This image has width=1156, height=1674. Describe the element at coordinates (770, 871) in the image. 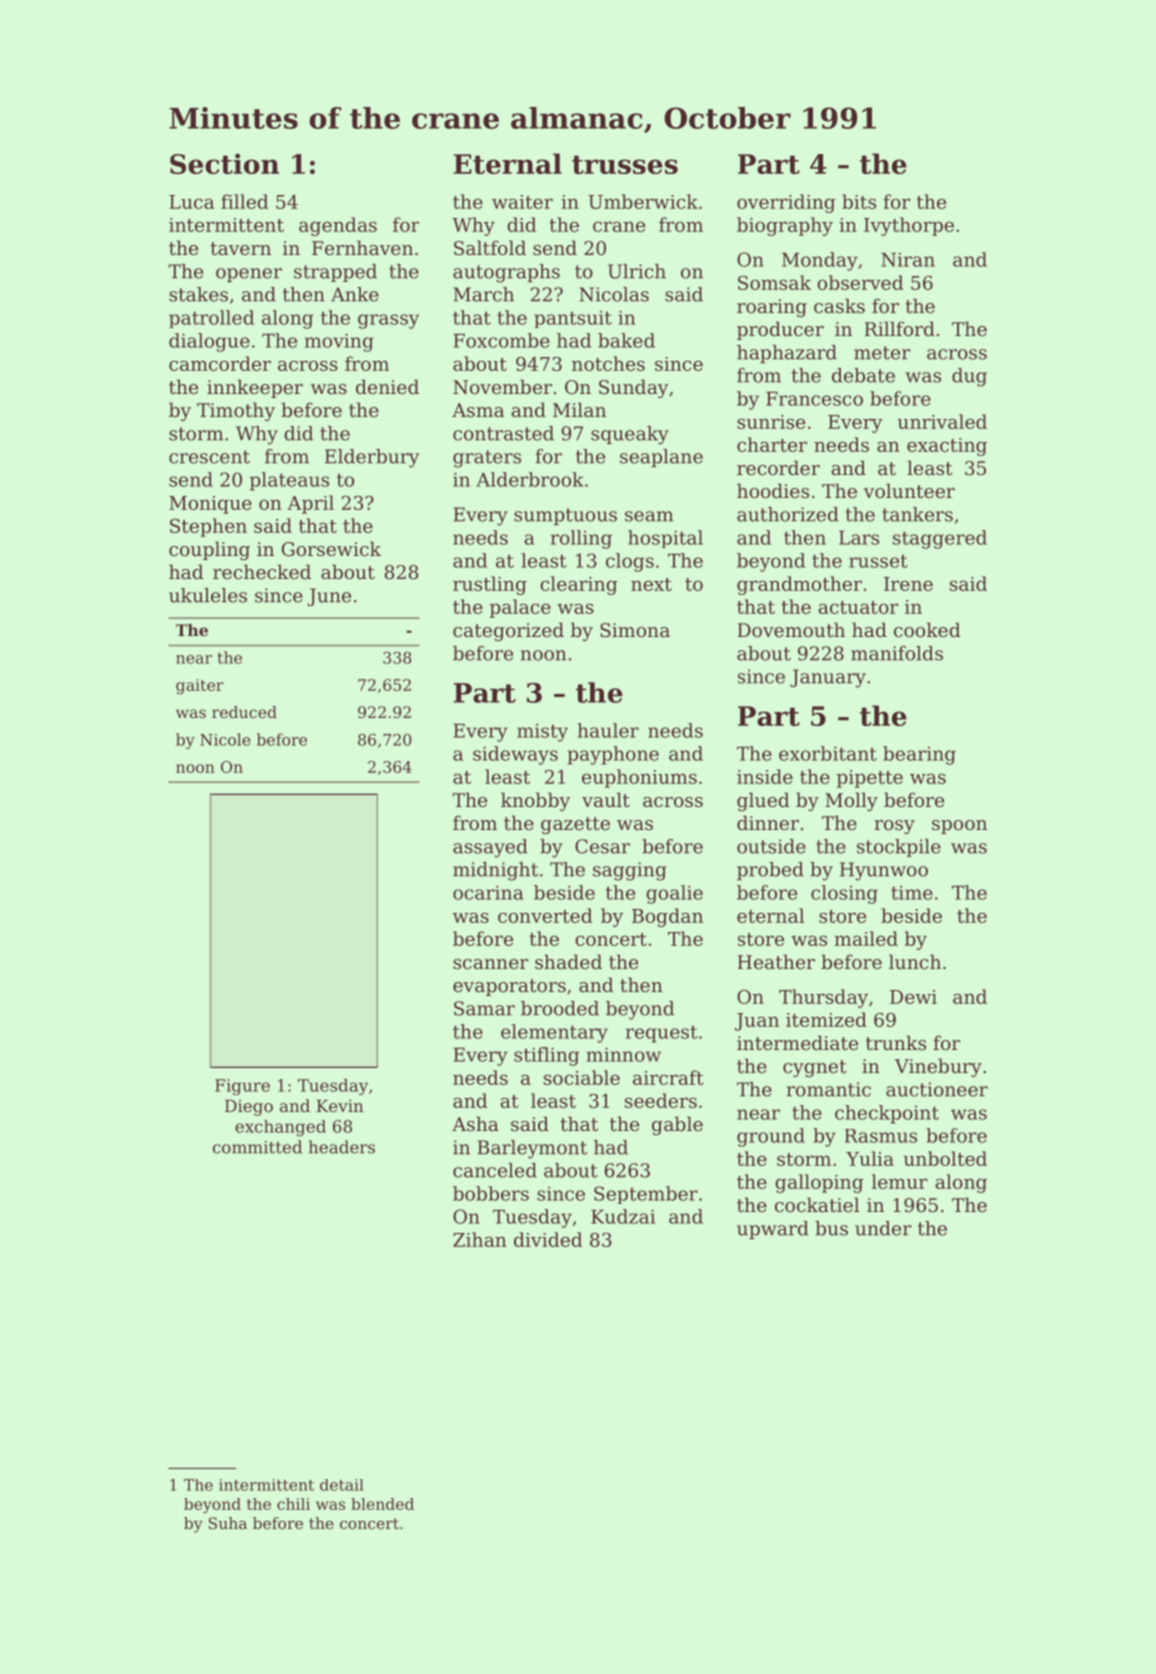

I see `probed` at that location.
